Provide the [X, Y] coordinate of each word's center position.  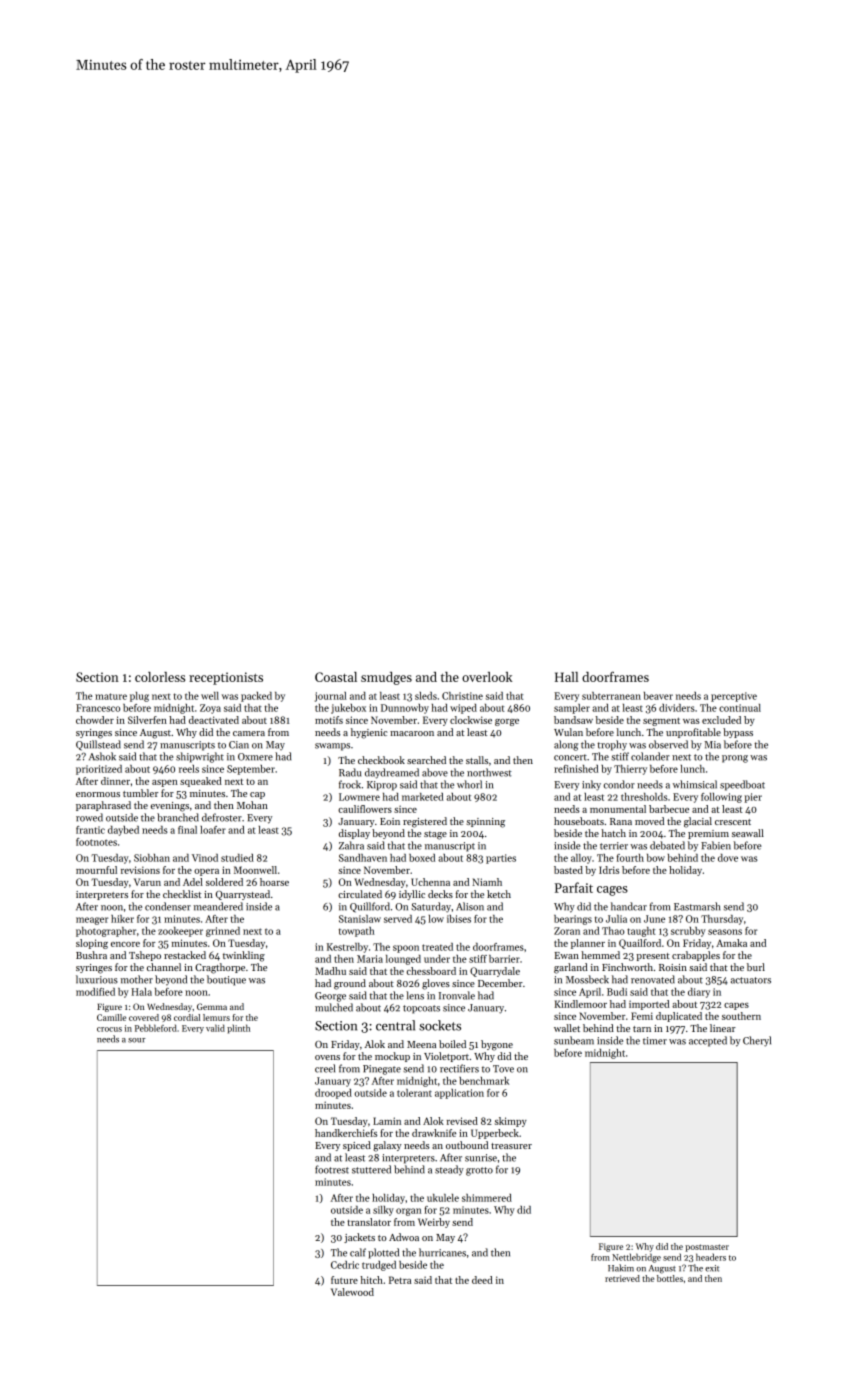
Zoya [210, 709]
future [344, 1280]
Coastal [336, 677]
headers [711, 1257]
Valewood [352, 1292]
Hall [566, 677]
